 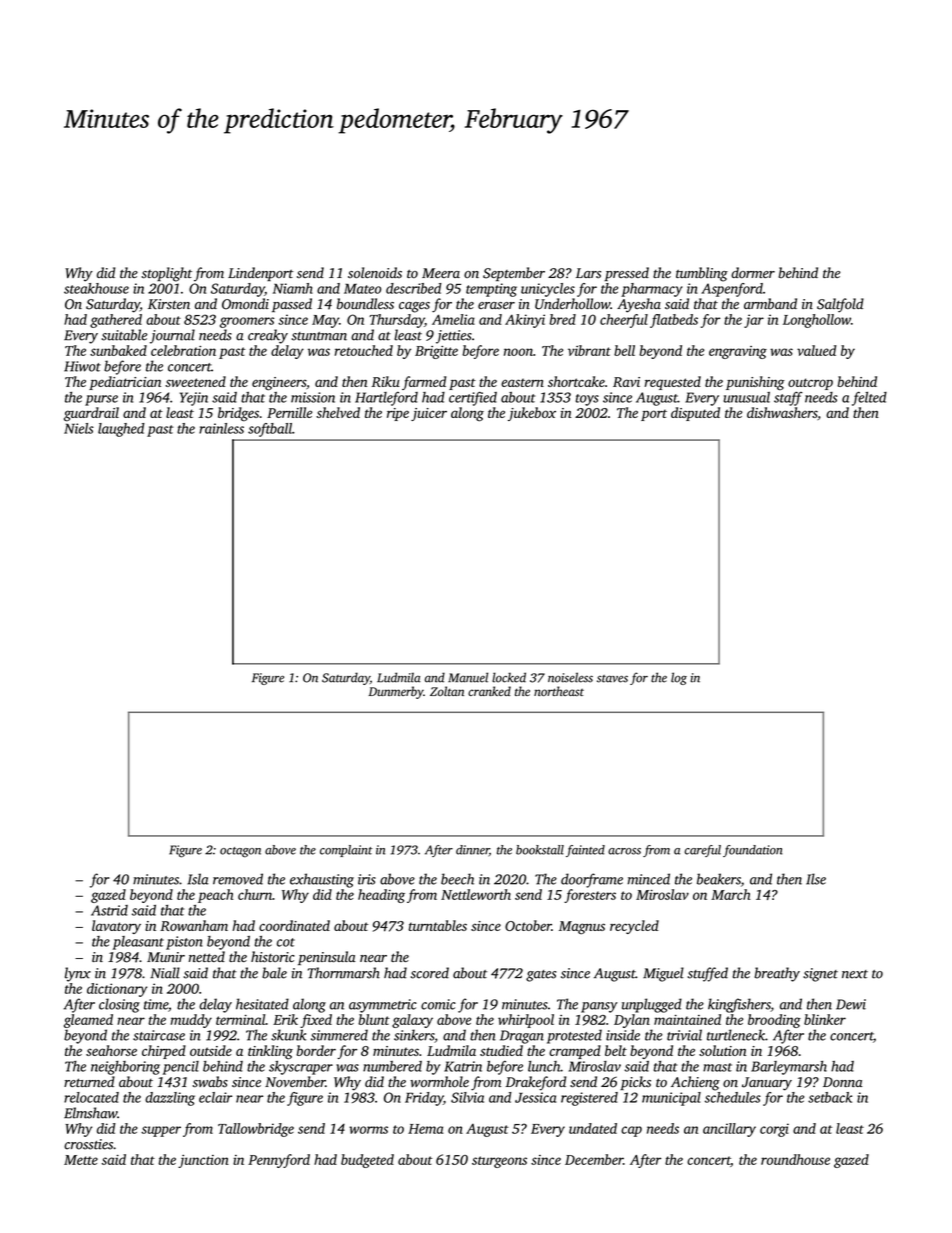 I want to click on tempting, so click(x=491, y=290).
